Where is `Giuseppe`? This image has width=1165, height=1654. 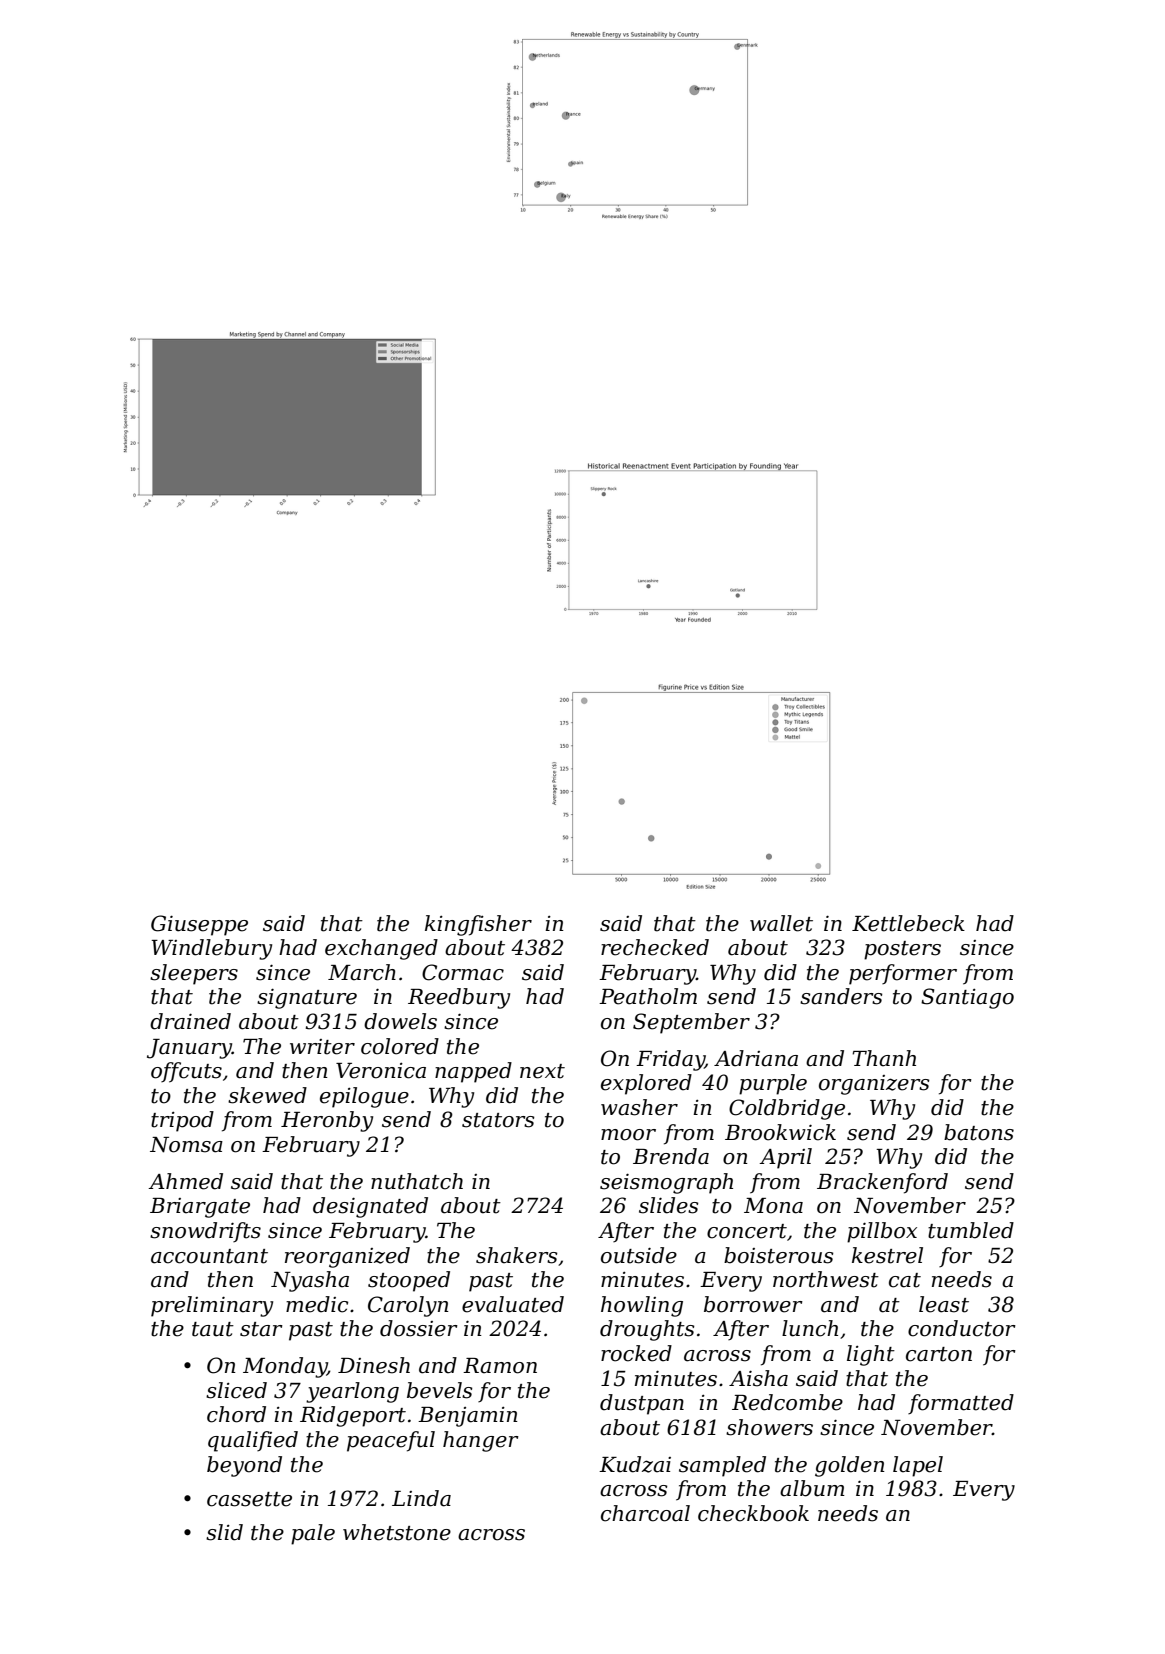
Giuseppe is located at coordinates (199, 925).
